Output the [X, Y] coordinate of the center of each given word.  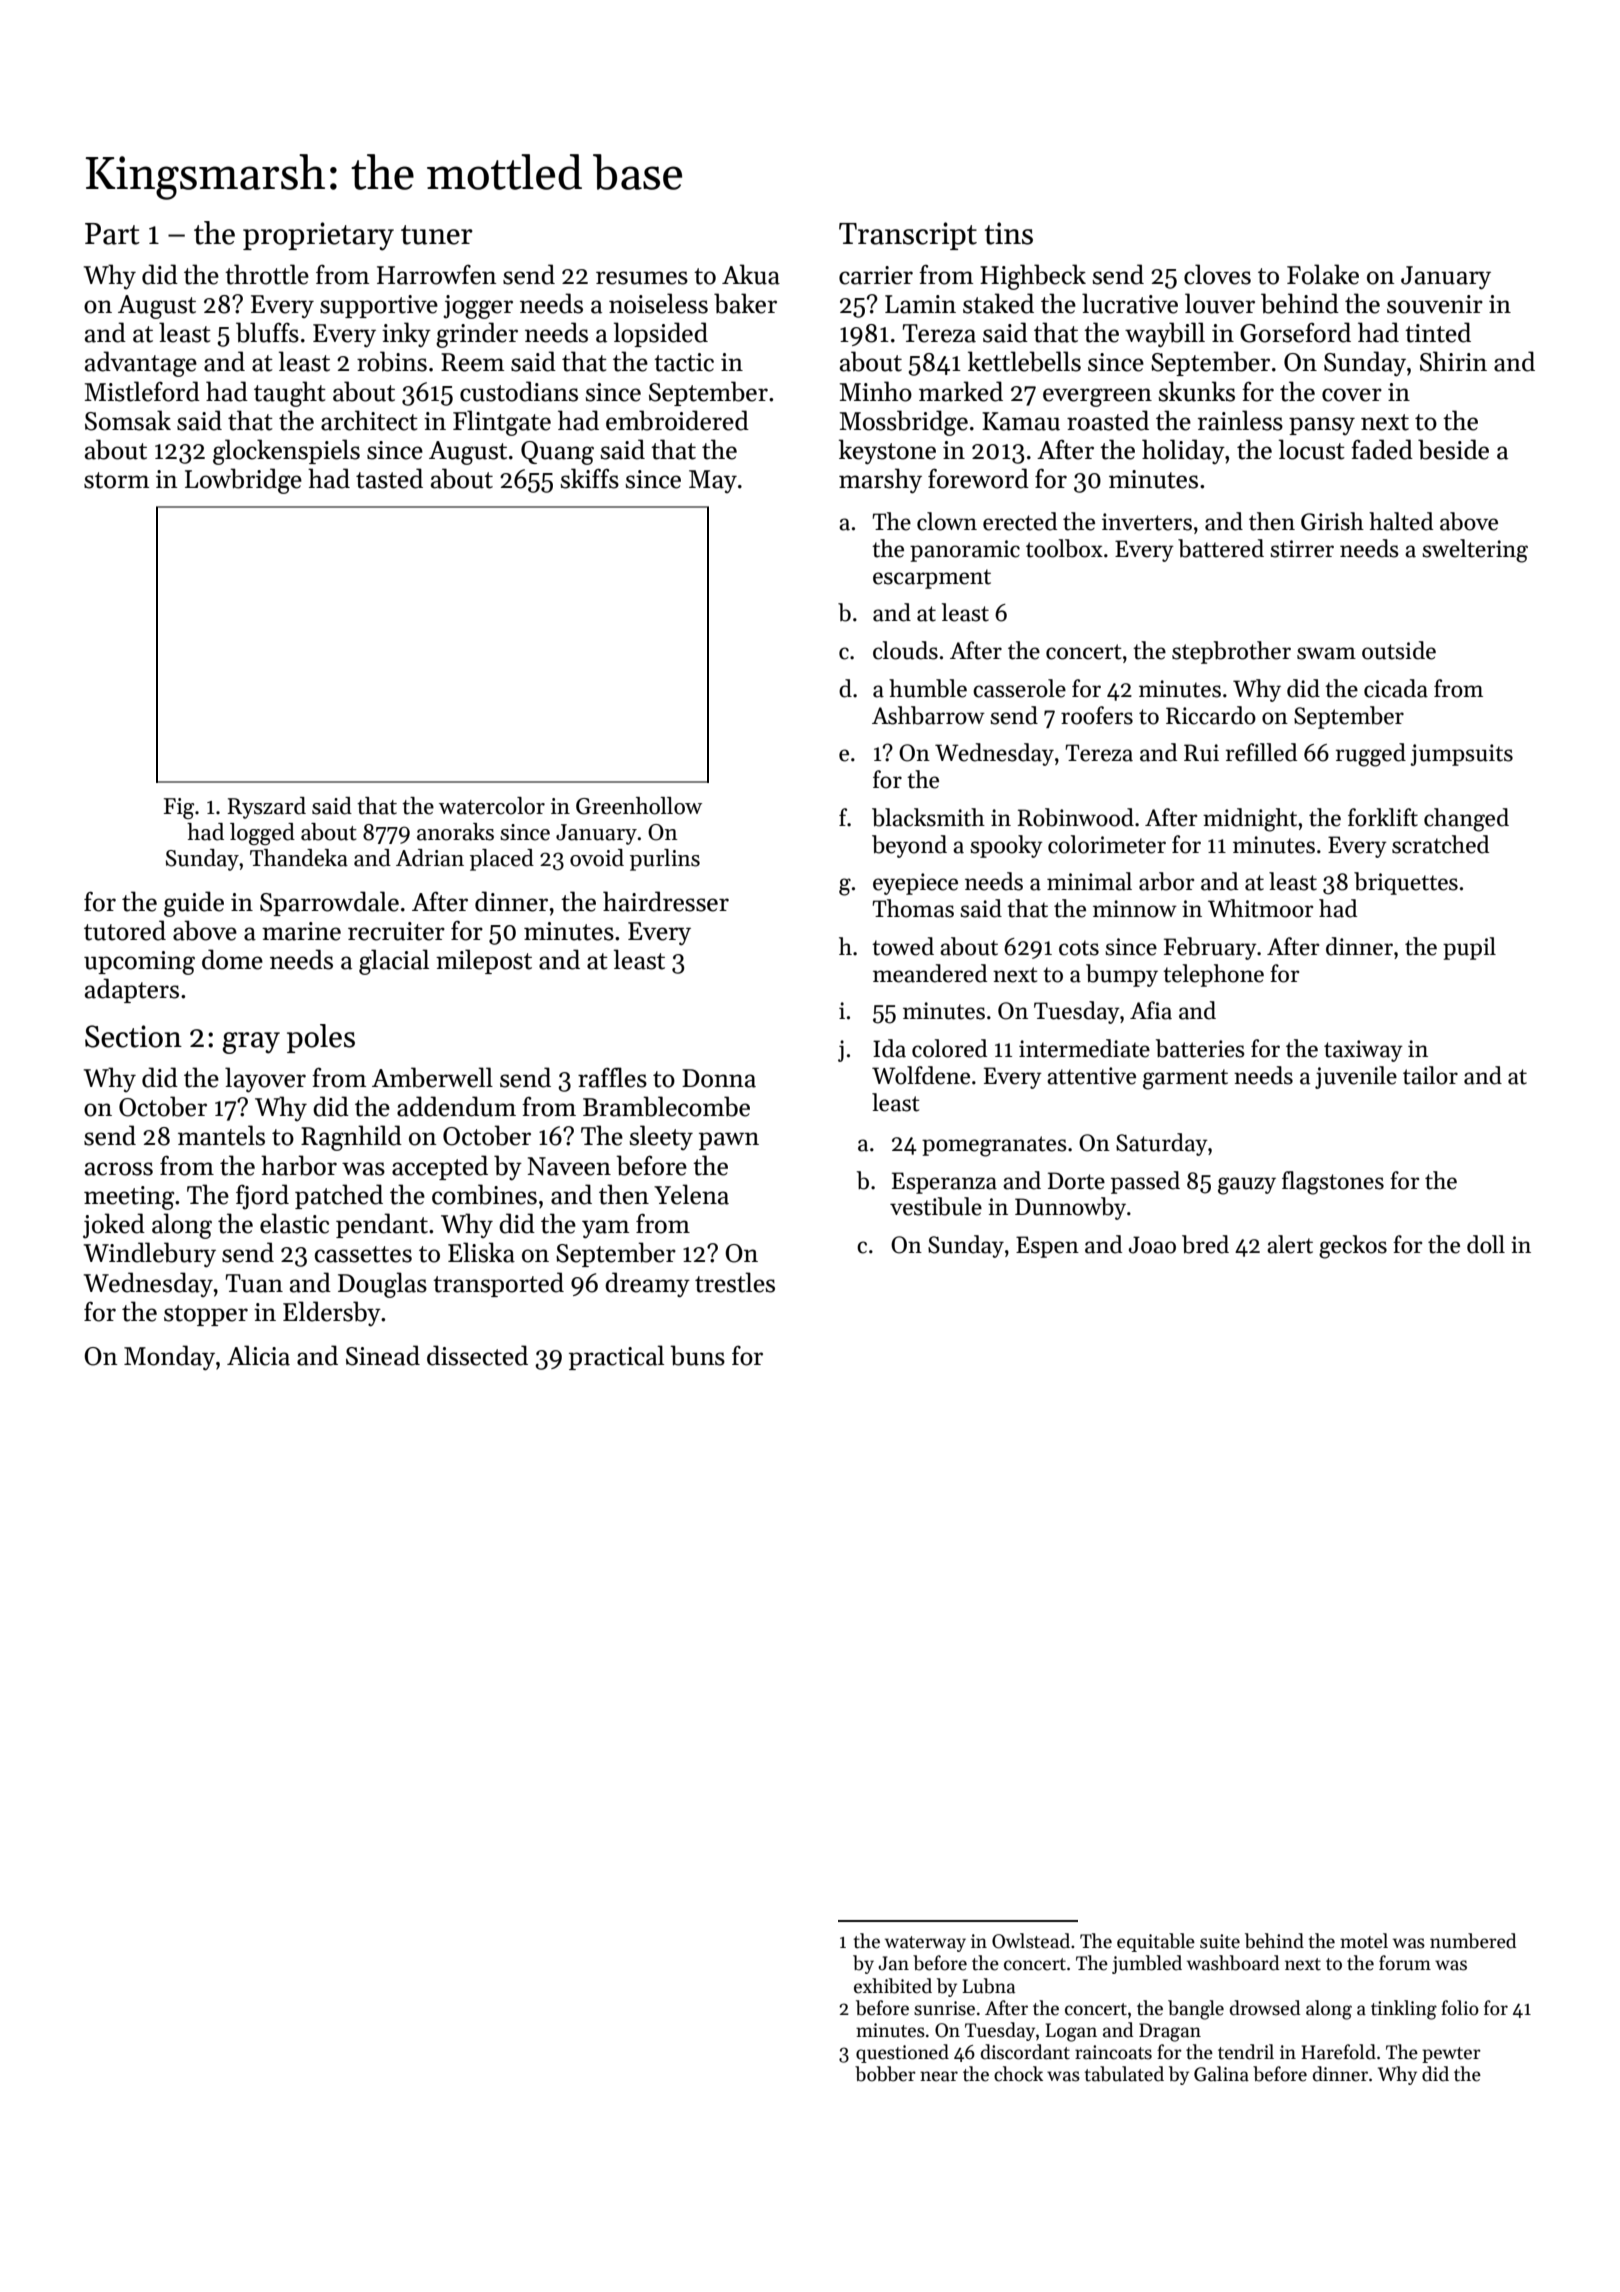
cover [1352, 395]
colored [949, 1048]
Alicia [258, 1355]
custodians [519, 391]
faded [1382, 449]
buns [697, 1355]
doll [1486, 1244]
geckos [1353, 1247]
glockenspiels [286, 452]
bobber [885, 2074]
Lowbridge [243, 481]
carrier [876, 275]
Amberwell [432, 1077]
